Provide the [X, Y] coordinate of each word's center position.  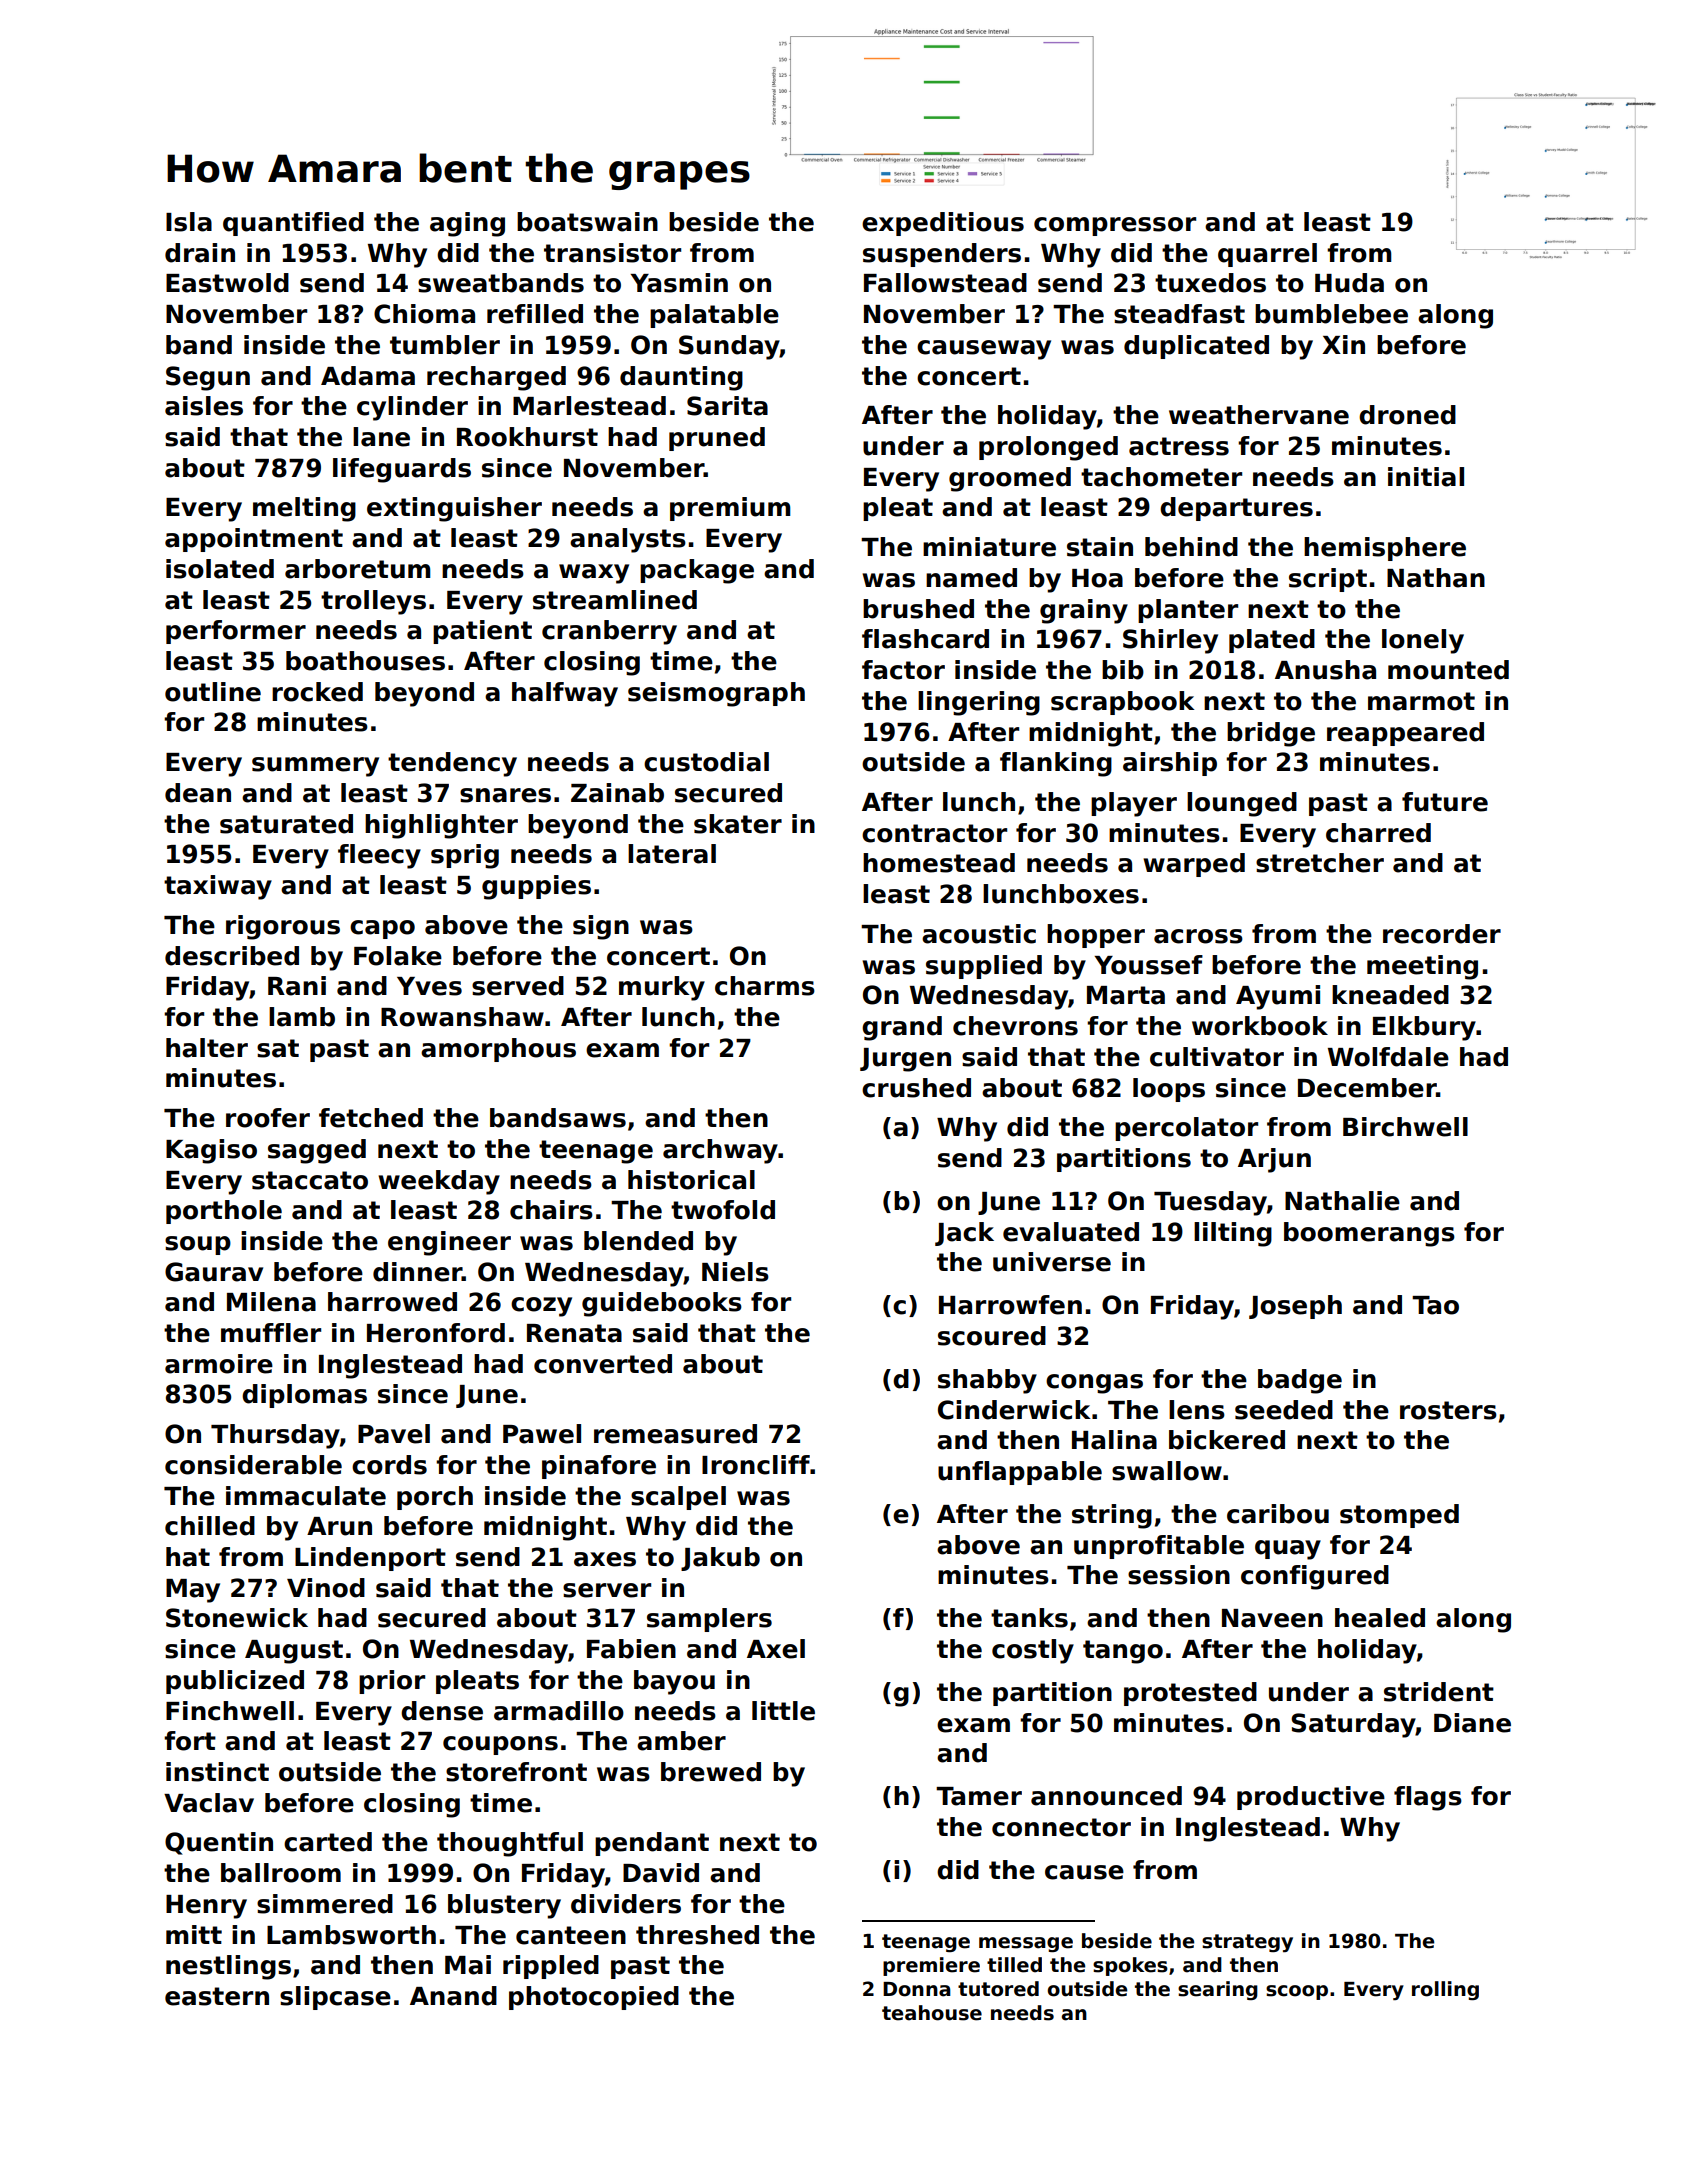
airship [1170, 764]
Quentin [219, 1843]
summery [315, 767]
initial [1426, 477]
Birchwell [1405, 1127]
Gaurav [214, 1272]
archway [720, 1151]
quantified [293, 224]
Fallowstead [945, 283]
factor [903, 670]
